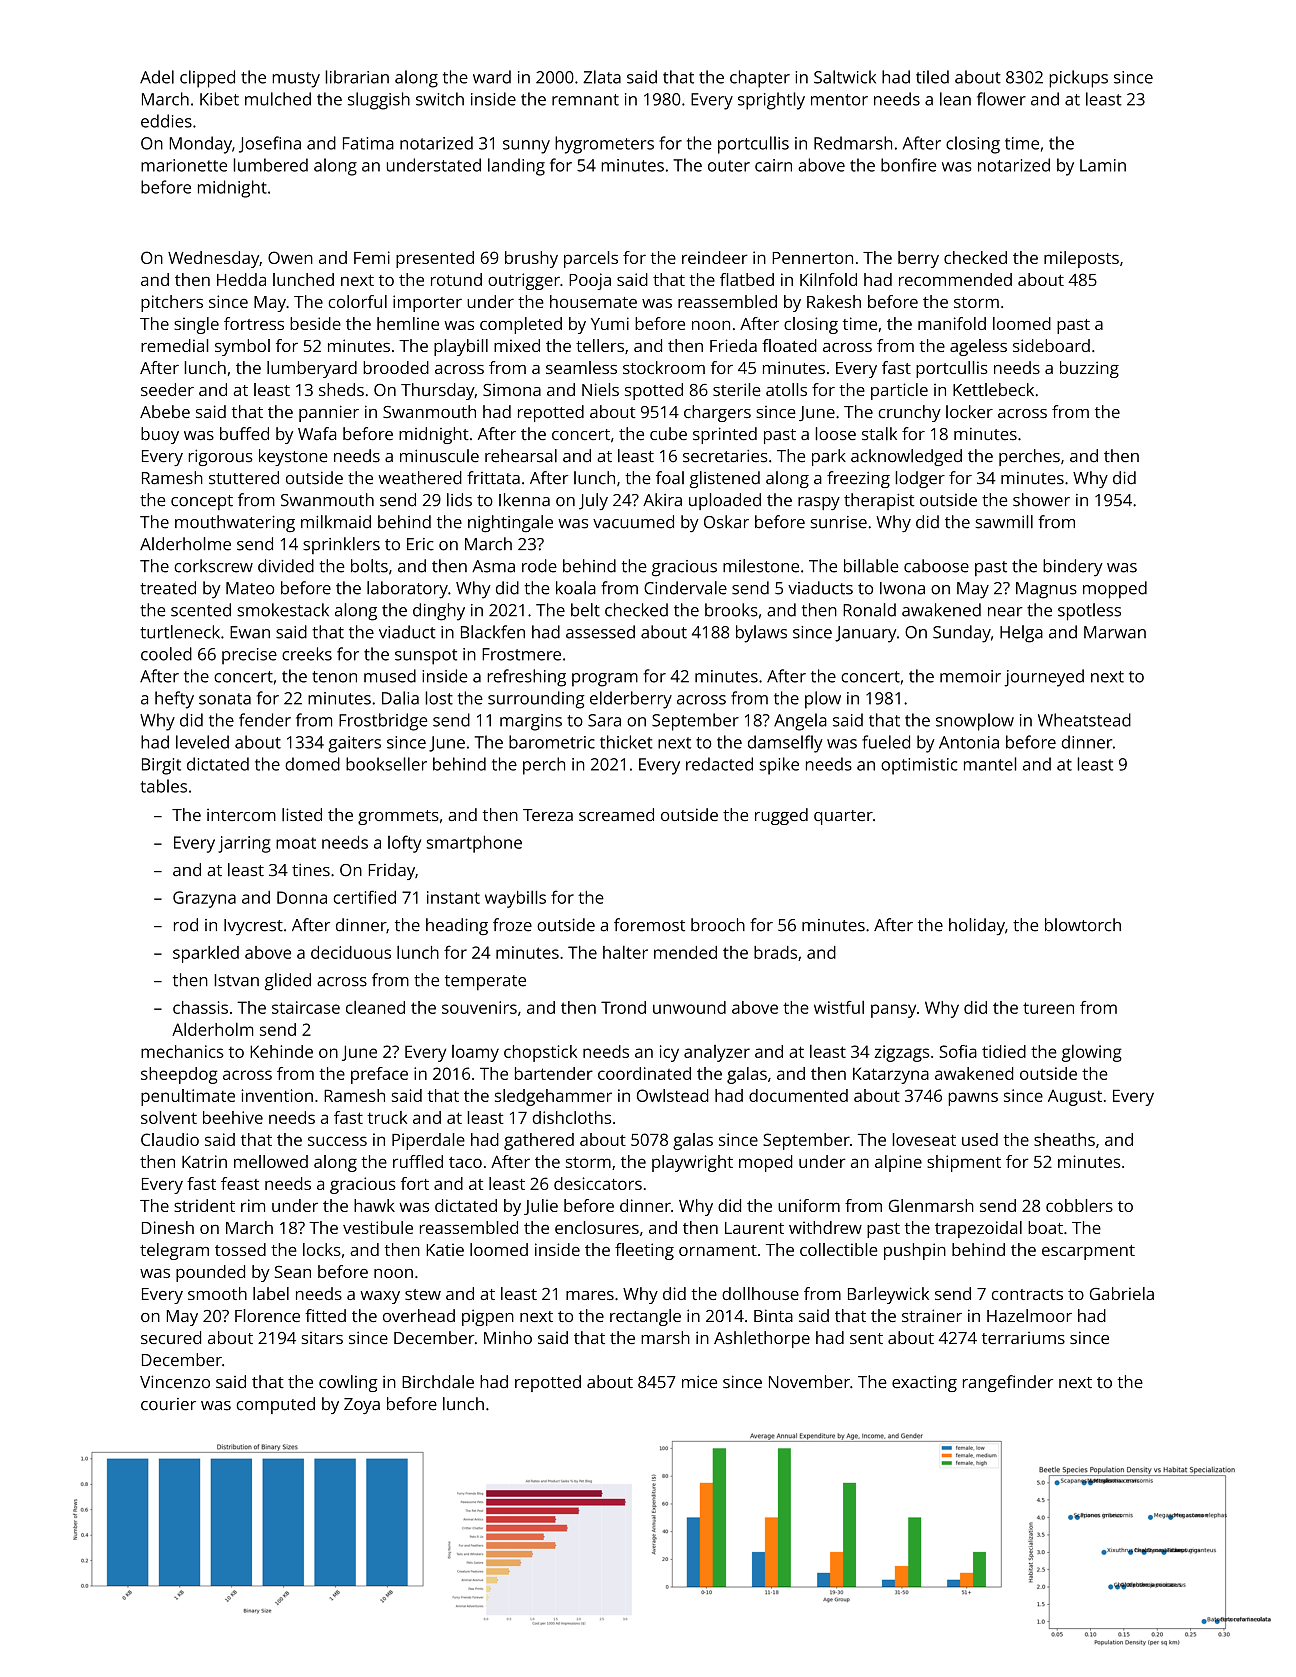 Image resolution: width=1296 pixels, height=1677 pixels. Describe the element at coordinates (249, 656) in the screenshot. I see `precise` at that location.
